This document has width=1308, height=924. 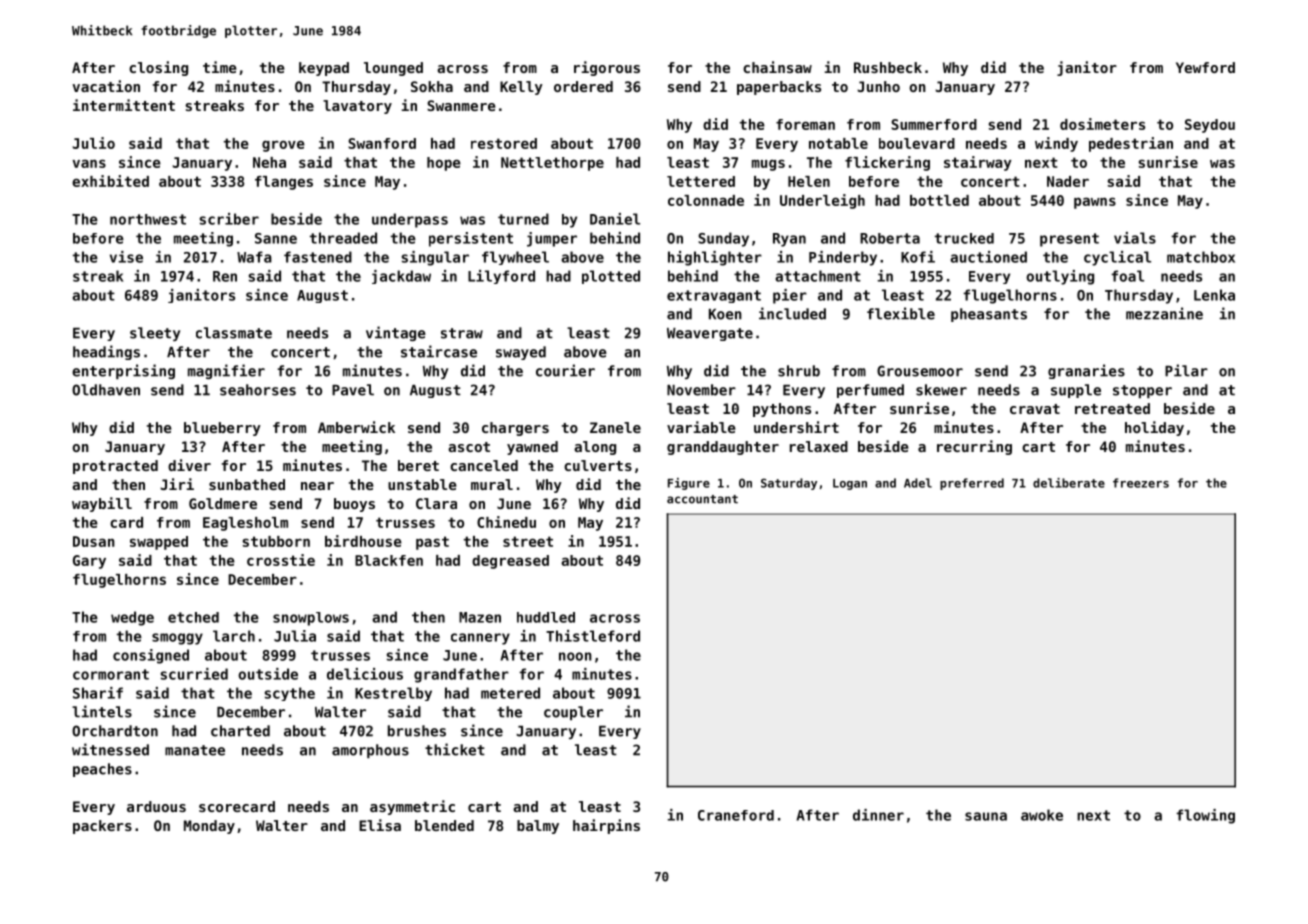 What do you see at coordinates (504, 143) in the document?
I see `restored` at bounding box center [504, 143].
